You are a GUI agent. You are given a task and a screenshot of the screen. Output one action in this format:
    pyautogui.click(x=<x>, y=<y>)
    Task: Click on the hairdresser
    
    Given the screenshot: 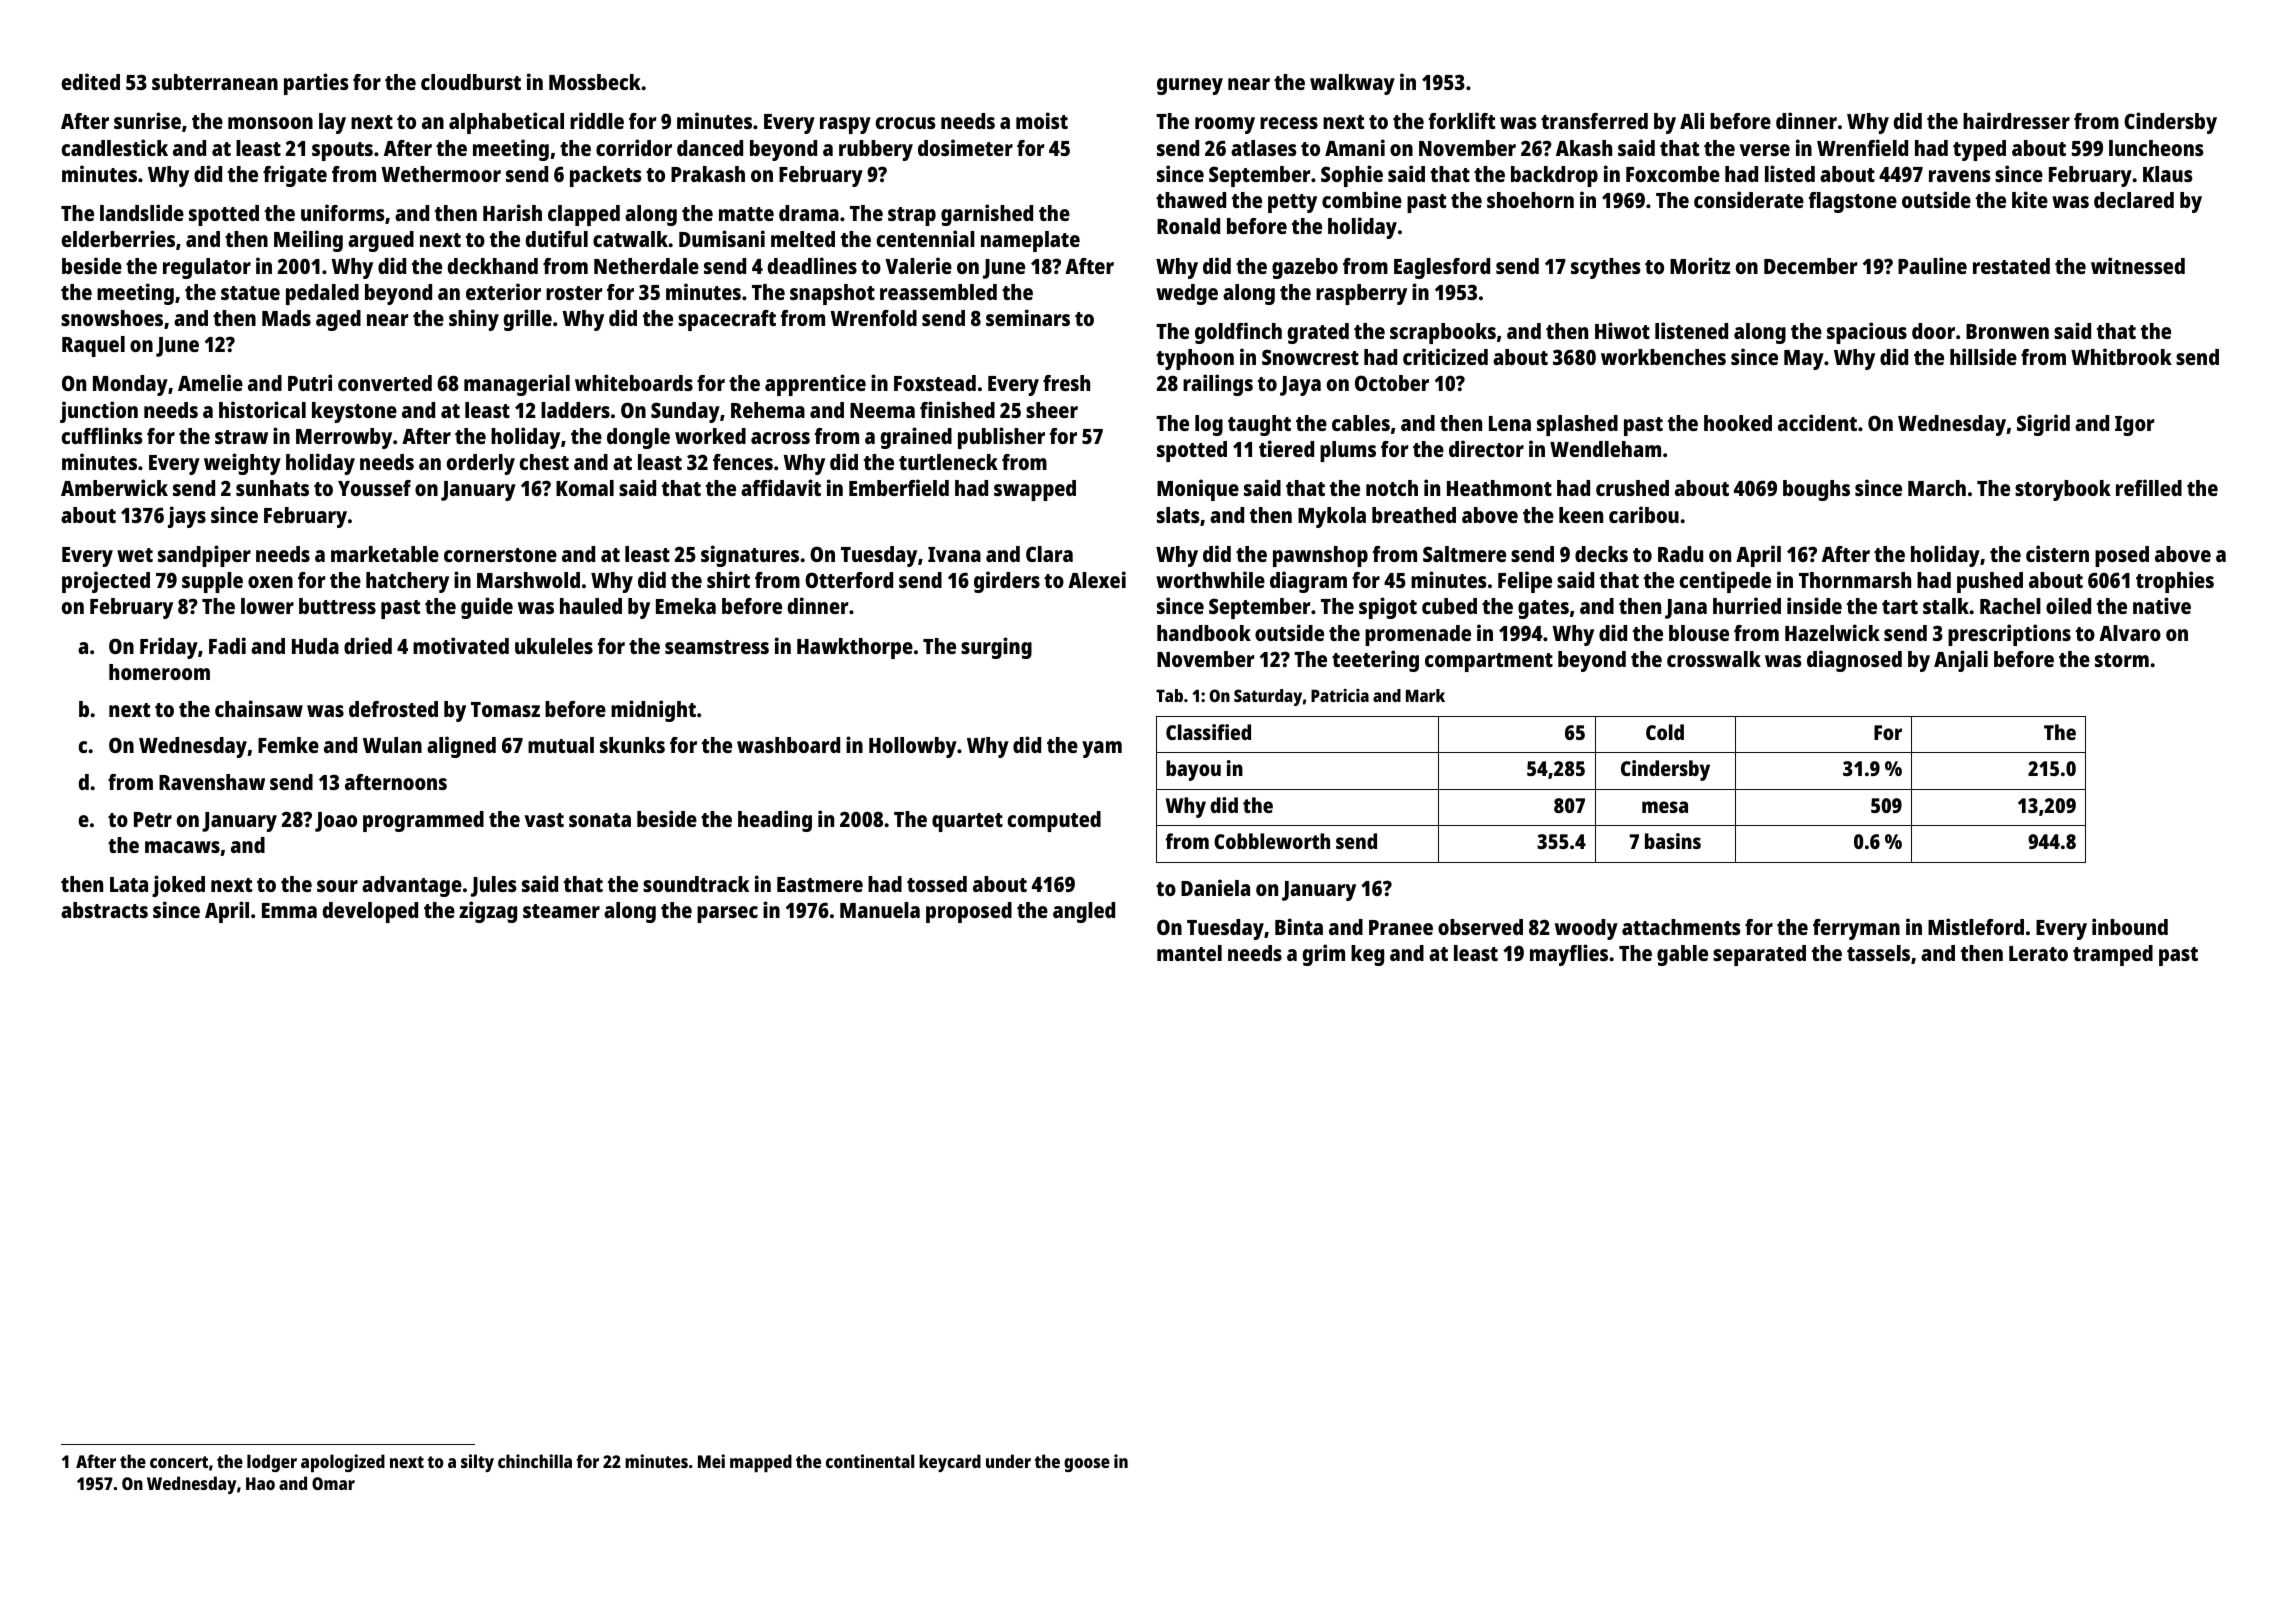 What is the action you would take?
    pyautogui.click(x=2016, y=120)
